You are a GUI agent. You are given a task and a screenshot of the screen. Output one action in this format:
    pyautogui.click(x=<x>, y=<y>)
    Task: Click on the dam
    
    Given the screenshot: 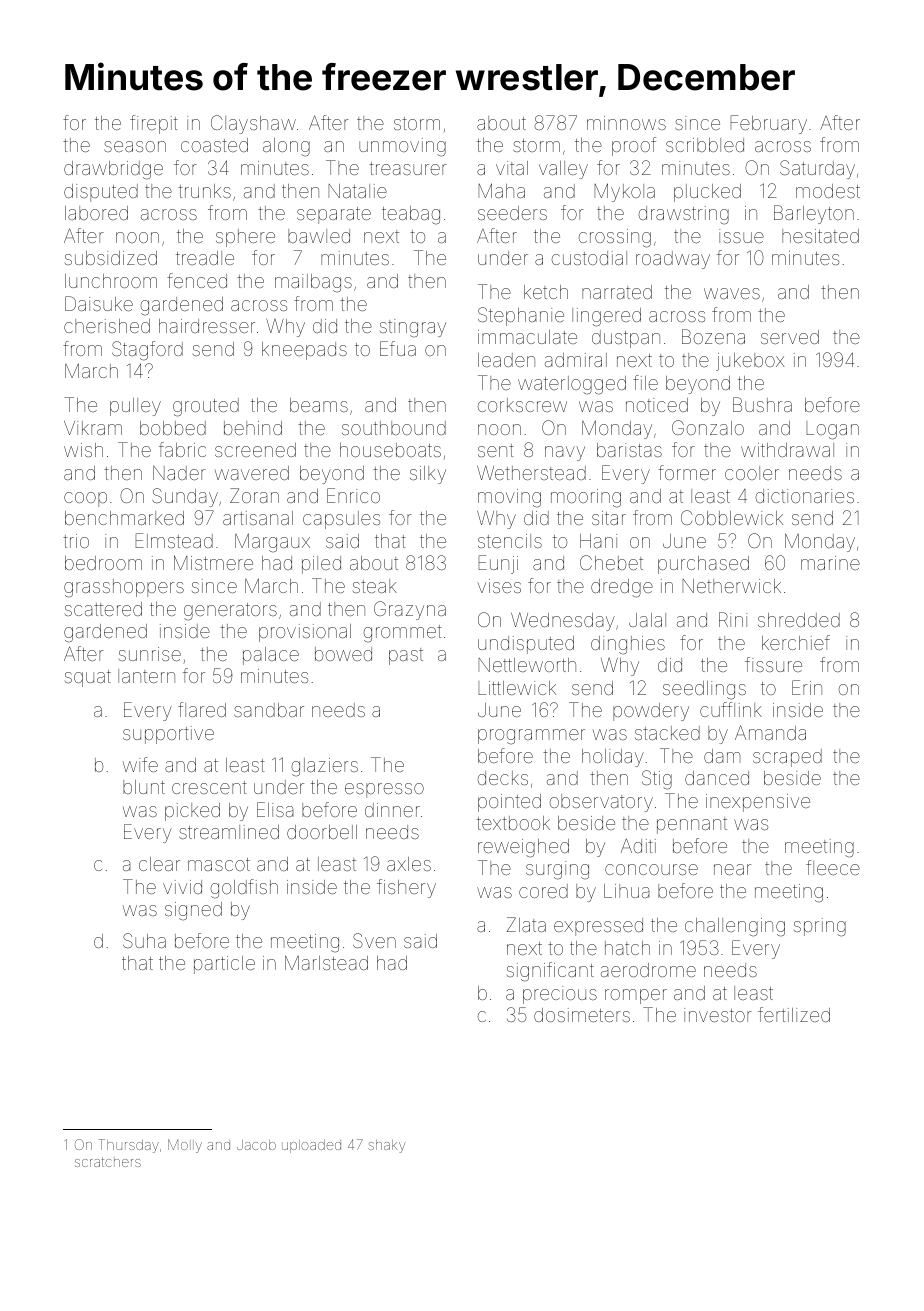 What is the action you would take?
    pyautogui.click(x=722, y=756)
